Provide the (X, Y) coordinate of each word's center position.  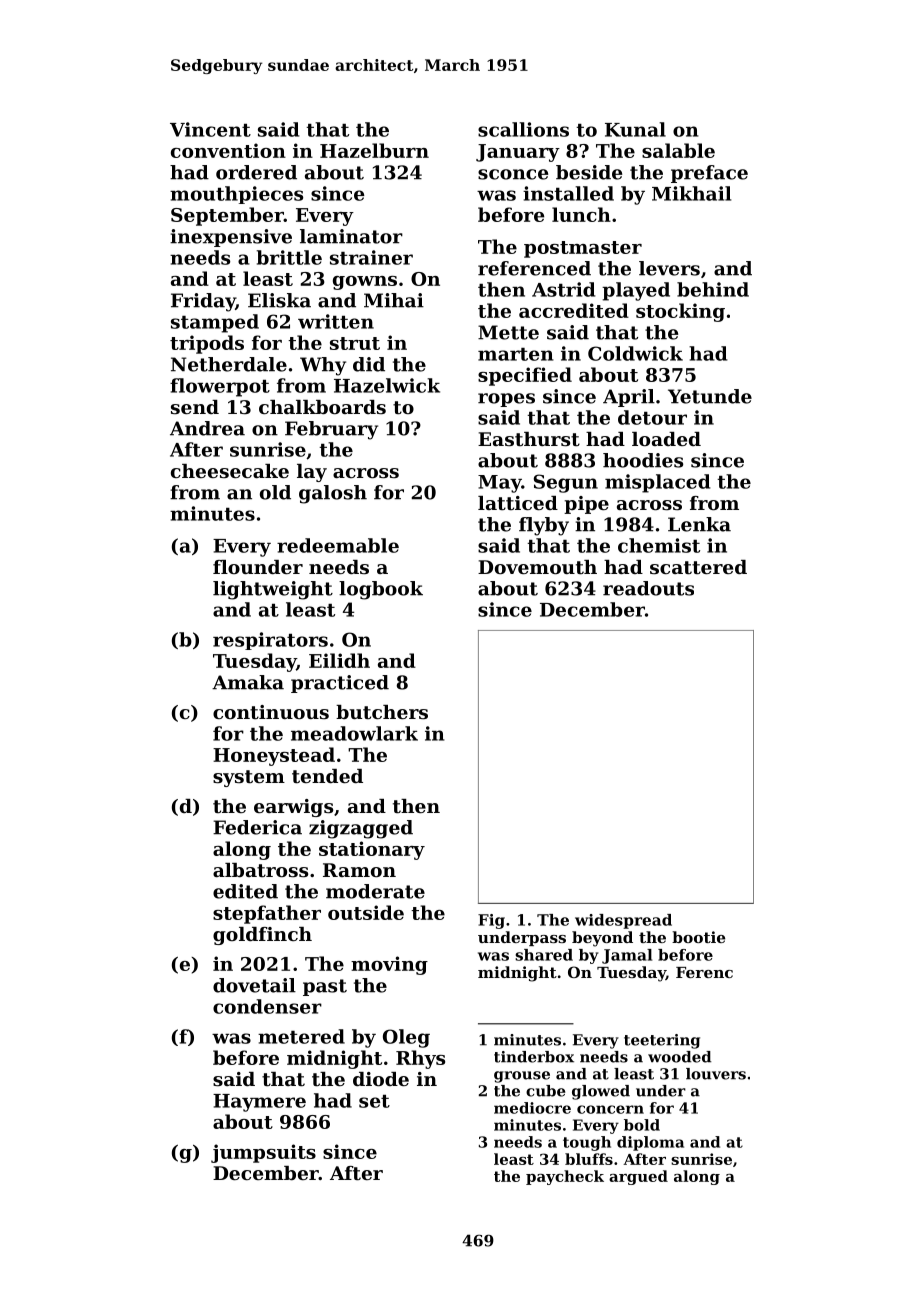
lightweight (273, 590)
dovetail (254, 985)
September (227, 216)
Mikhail (691, 193)
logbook (381, 590)
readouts (648, 588)
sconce (513, 174)
